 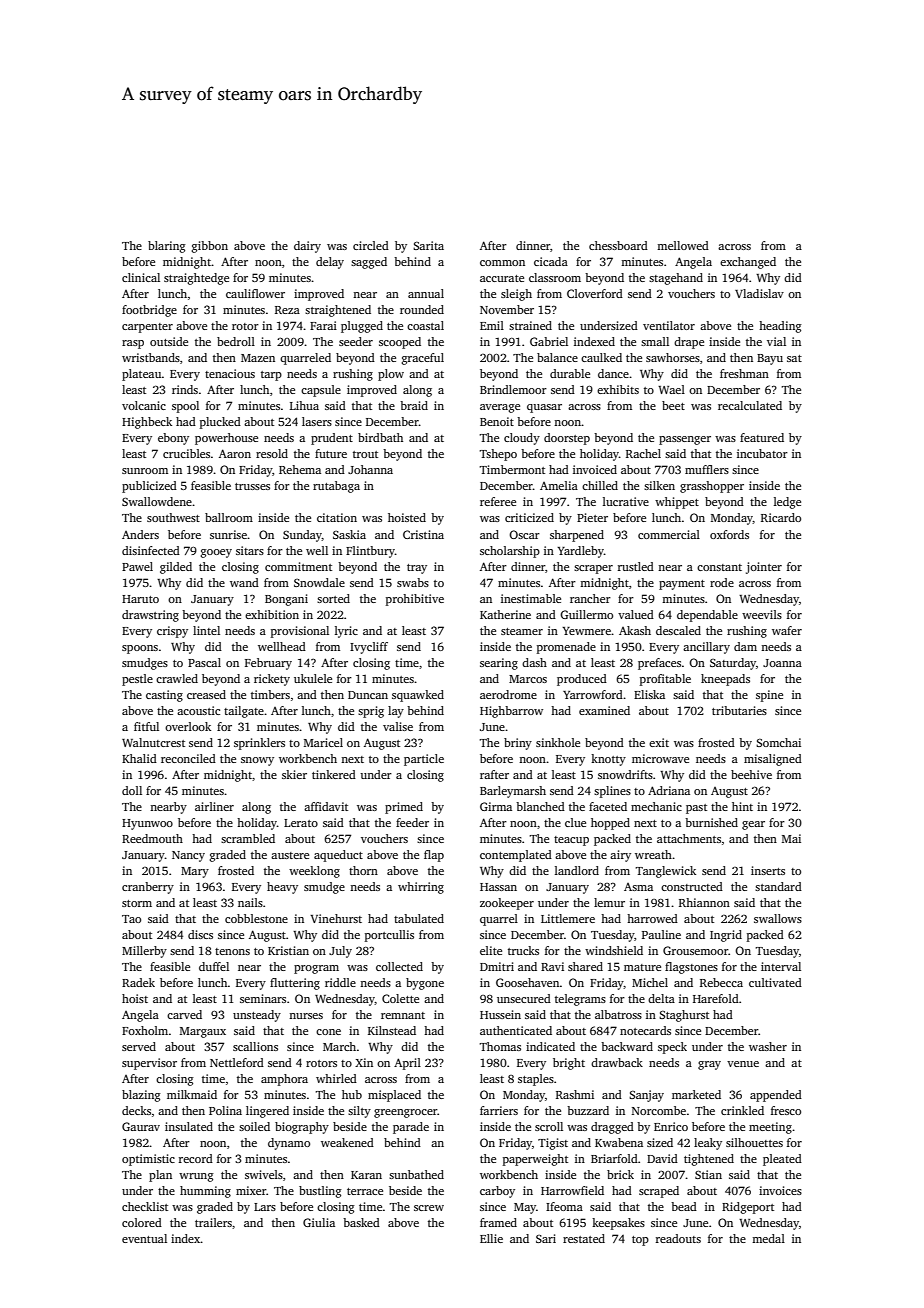 What do you see at coordinates (726, 936) in the screenshot?
I see `Ingrid` at bounding box center [726, 936].
